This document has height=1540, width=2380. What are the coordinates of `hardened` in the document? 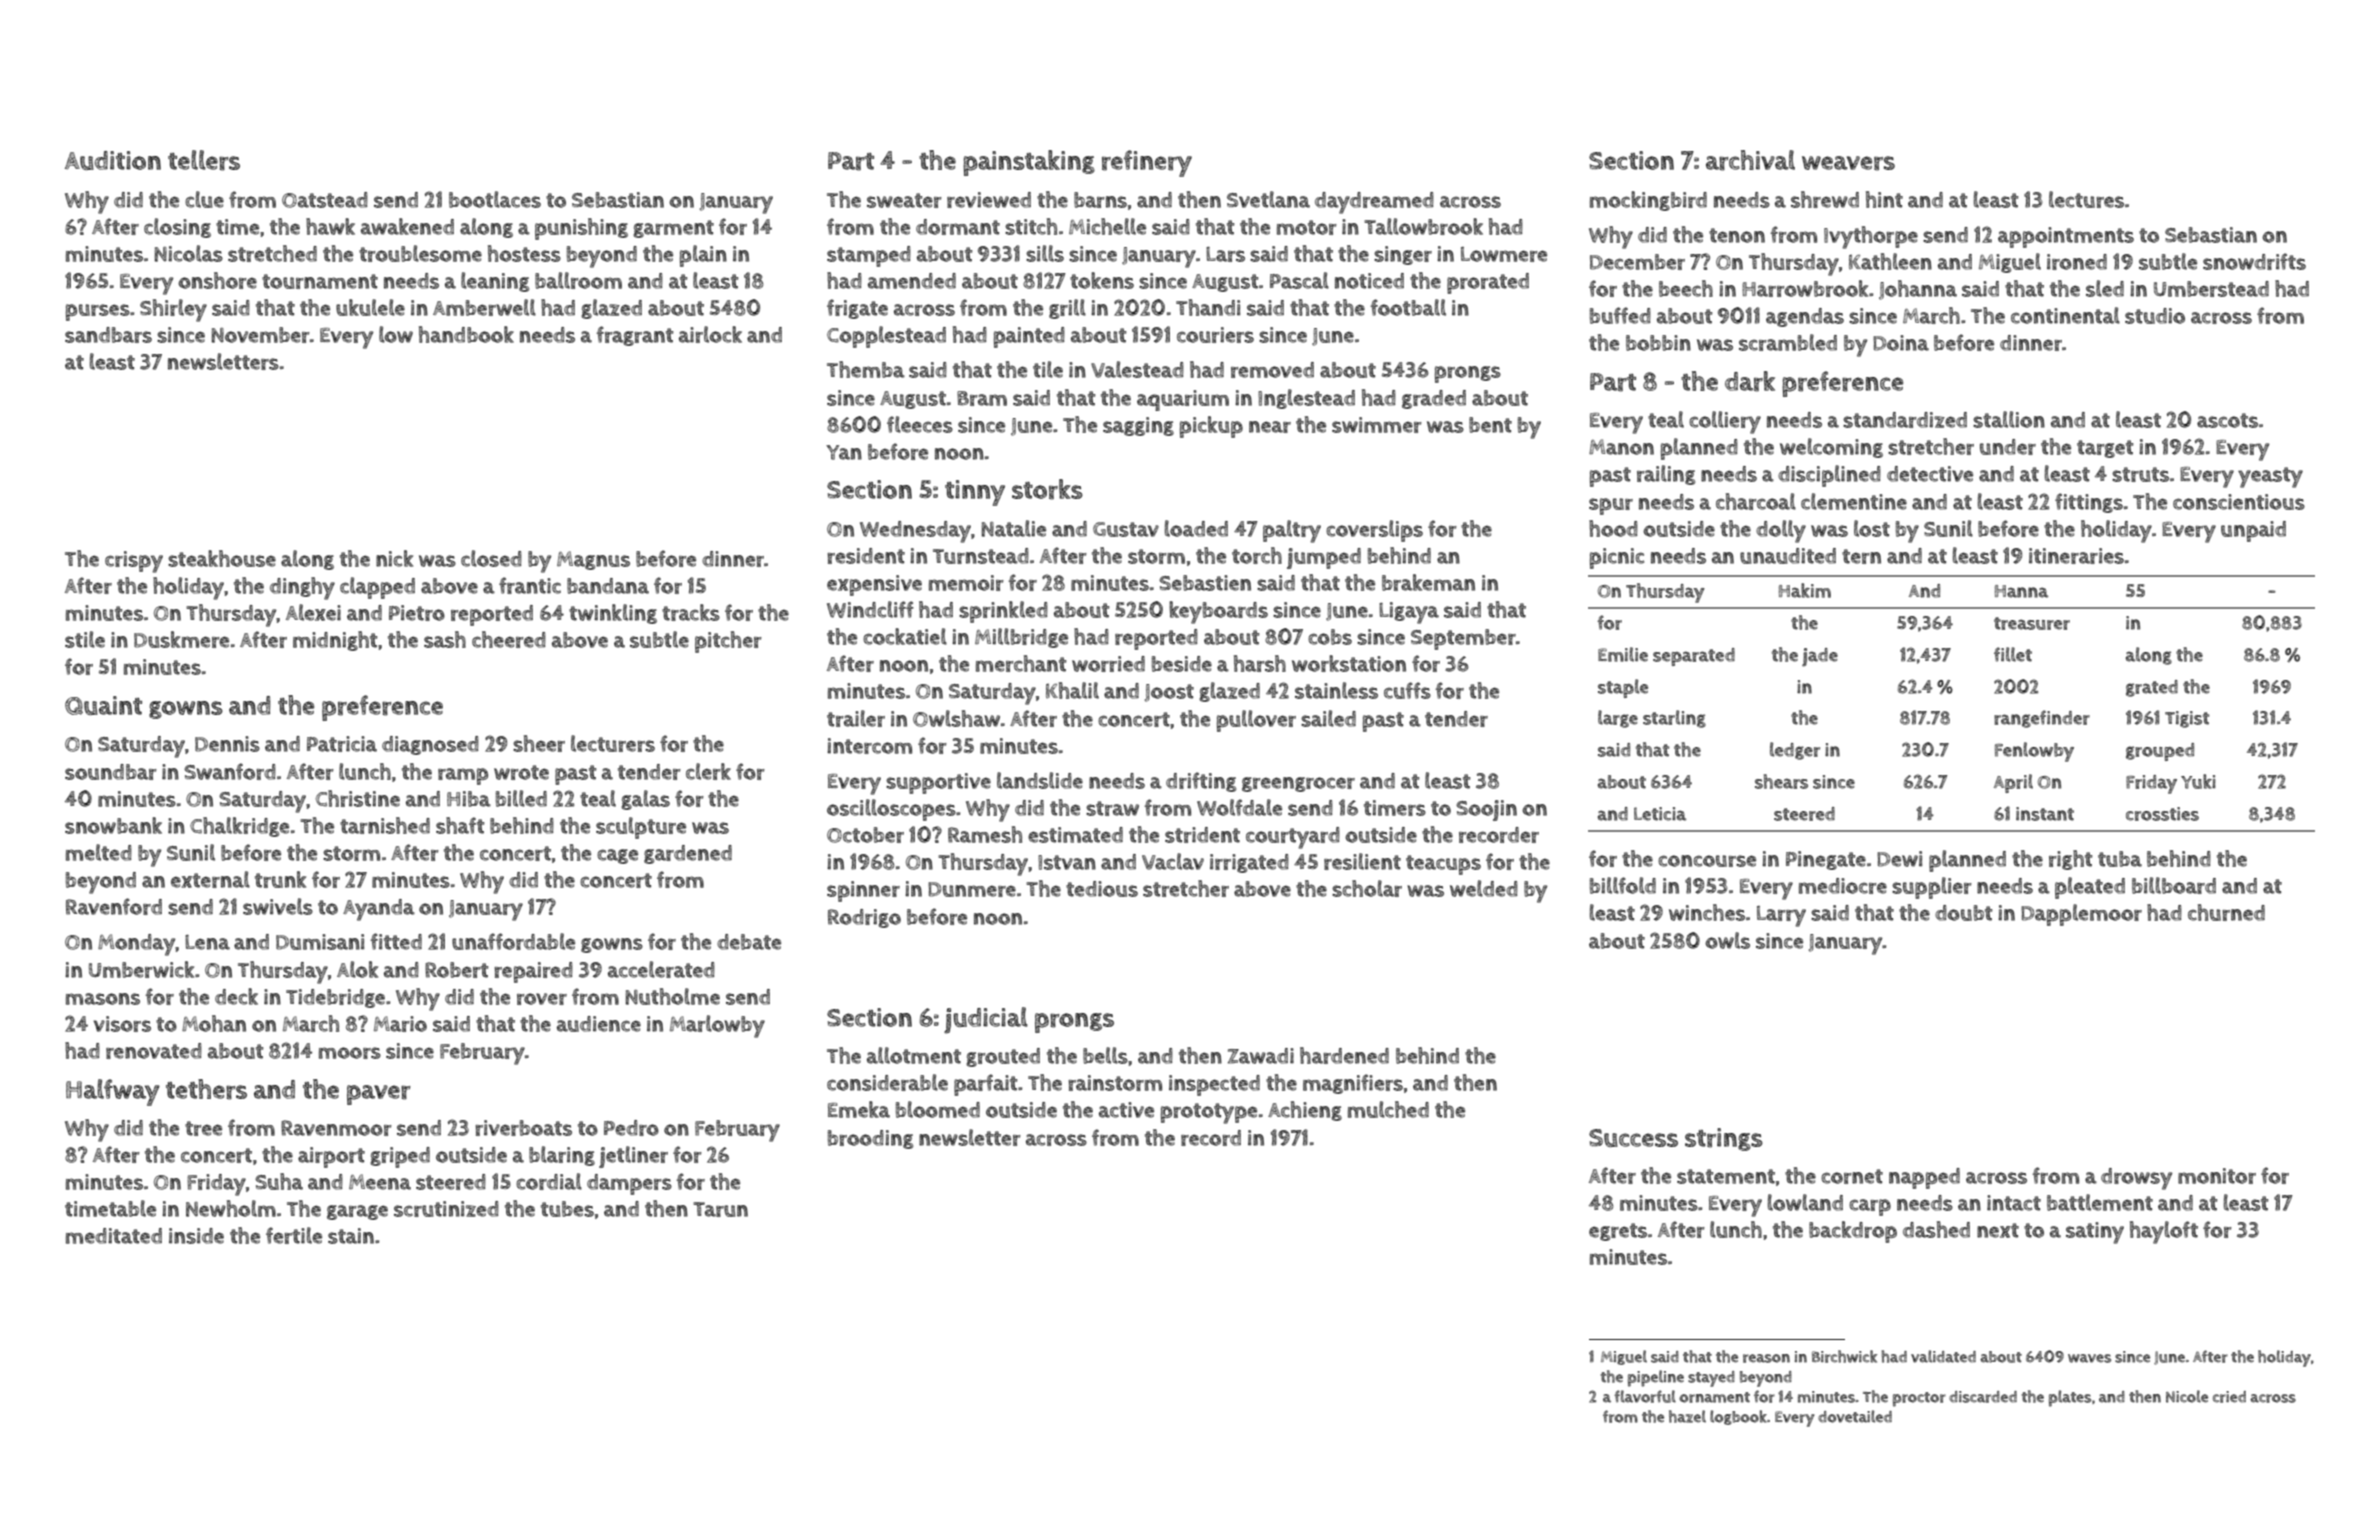 It's located at (1344, 1055).
